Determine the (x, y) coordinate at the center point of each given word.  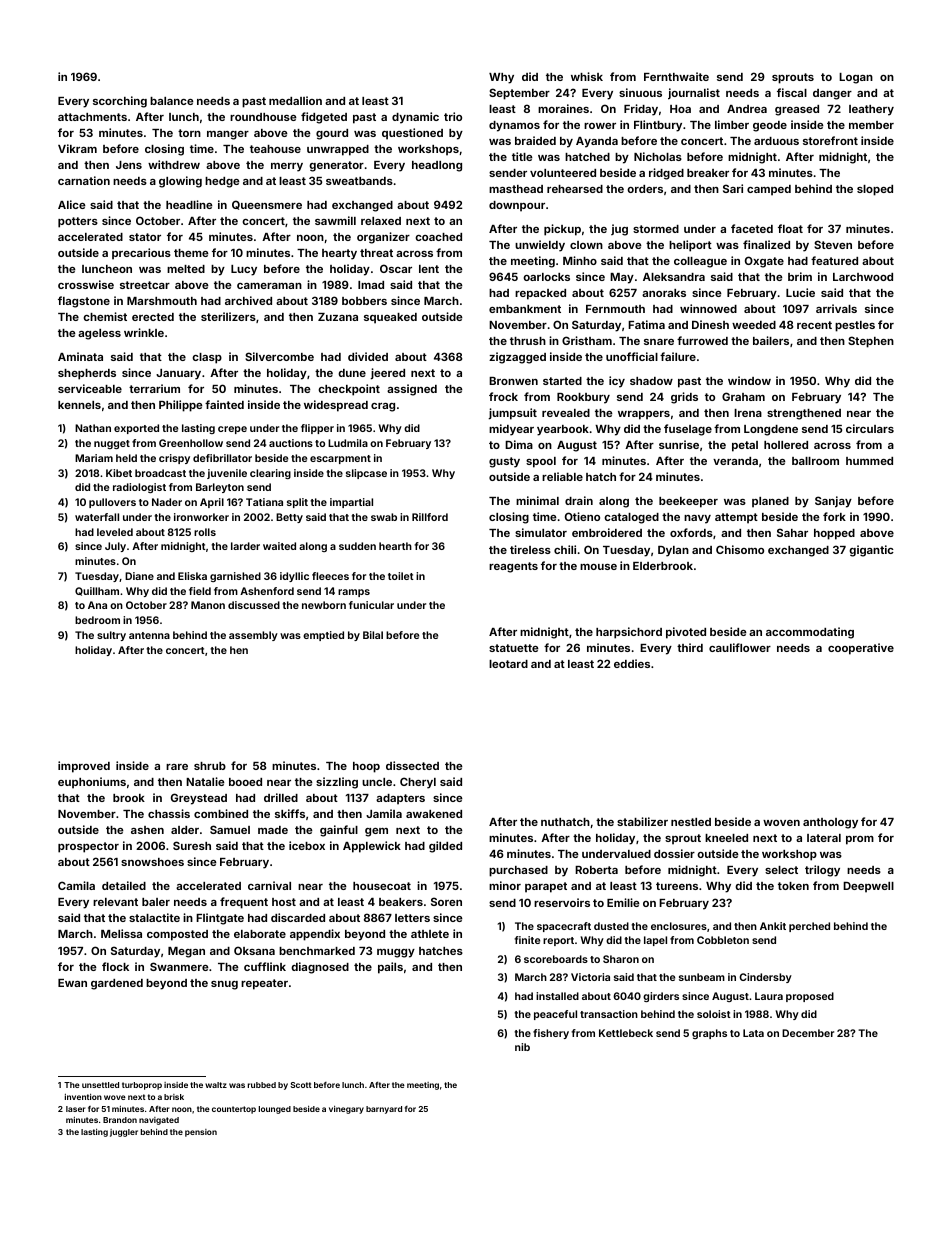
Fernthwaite (676, 76)
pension (201, 1133)
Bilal (373, 635)
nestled (691, 822)
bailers (771, 340)
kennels (79, 405)
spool (541, 462)
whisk (587, 76)
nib (522, 1047)
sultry (111, 636)
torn (189, 133)
